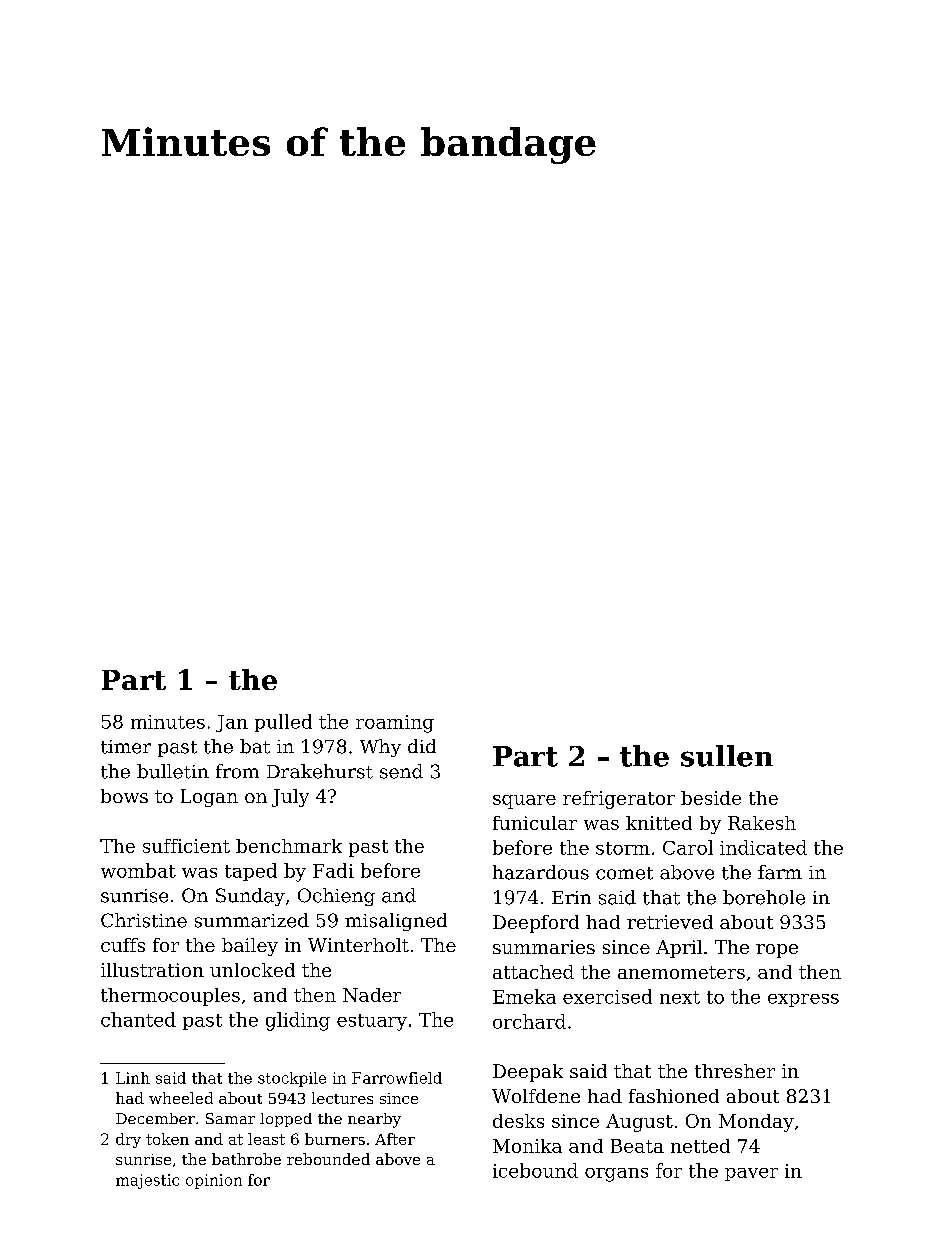 This screenshot has height=1233, width=952. I want to click on paver, so click(751, 1174).
